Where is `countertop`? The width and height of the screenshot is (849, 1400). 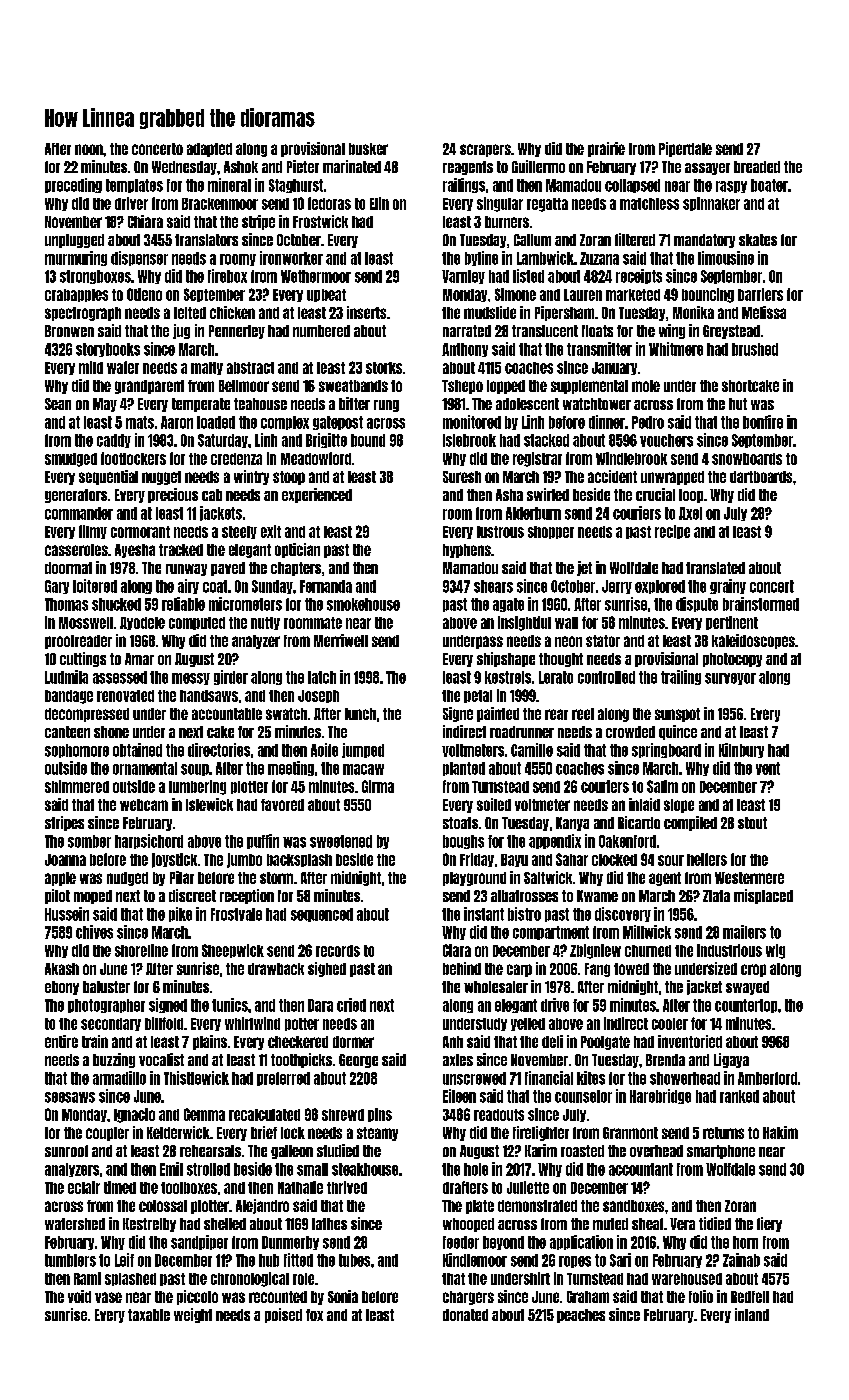 countertop is located at coordinates (746, 1006).
